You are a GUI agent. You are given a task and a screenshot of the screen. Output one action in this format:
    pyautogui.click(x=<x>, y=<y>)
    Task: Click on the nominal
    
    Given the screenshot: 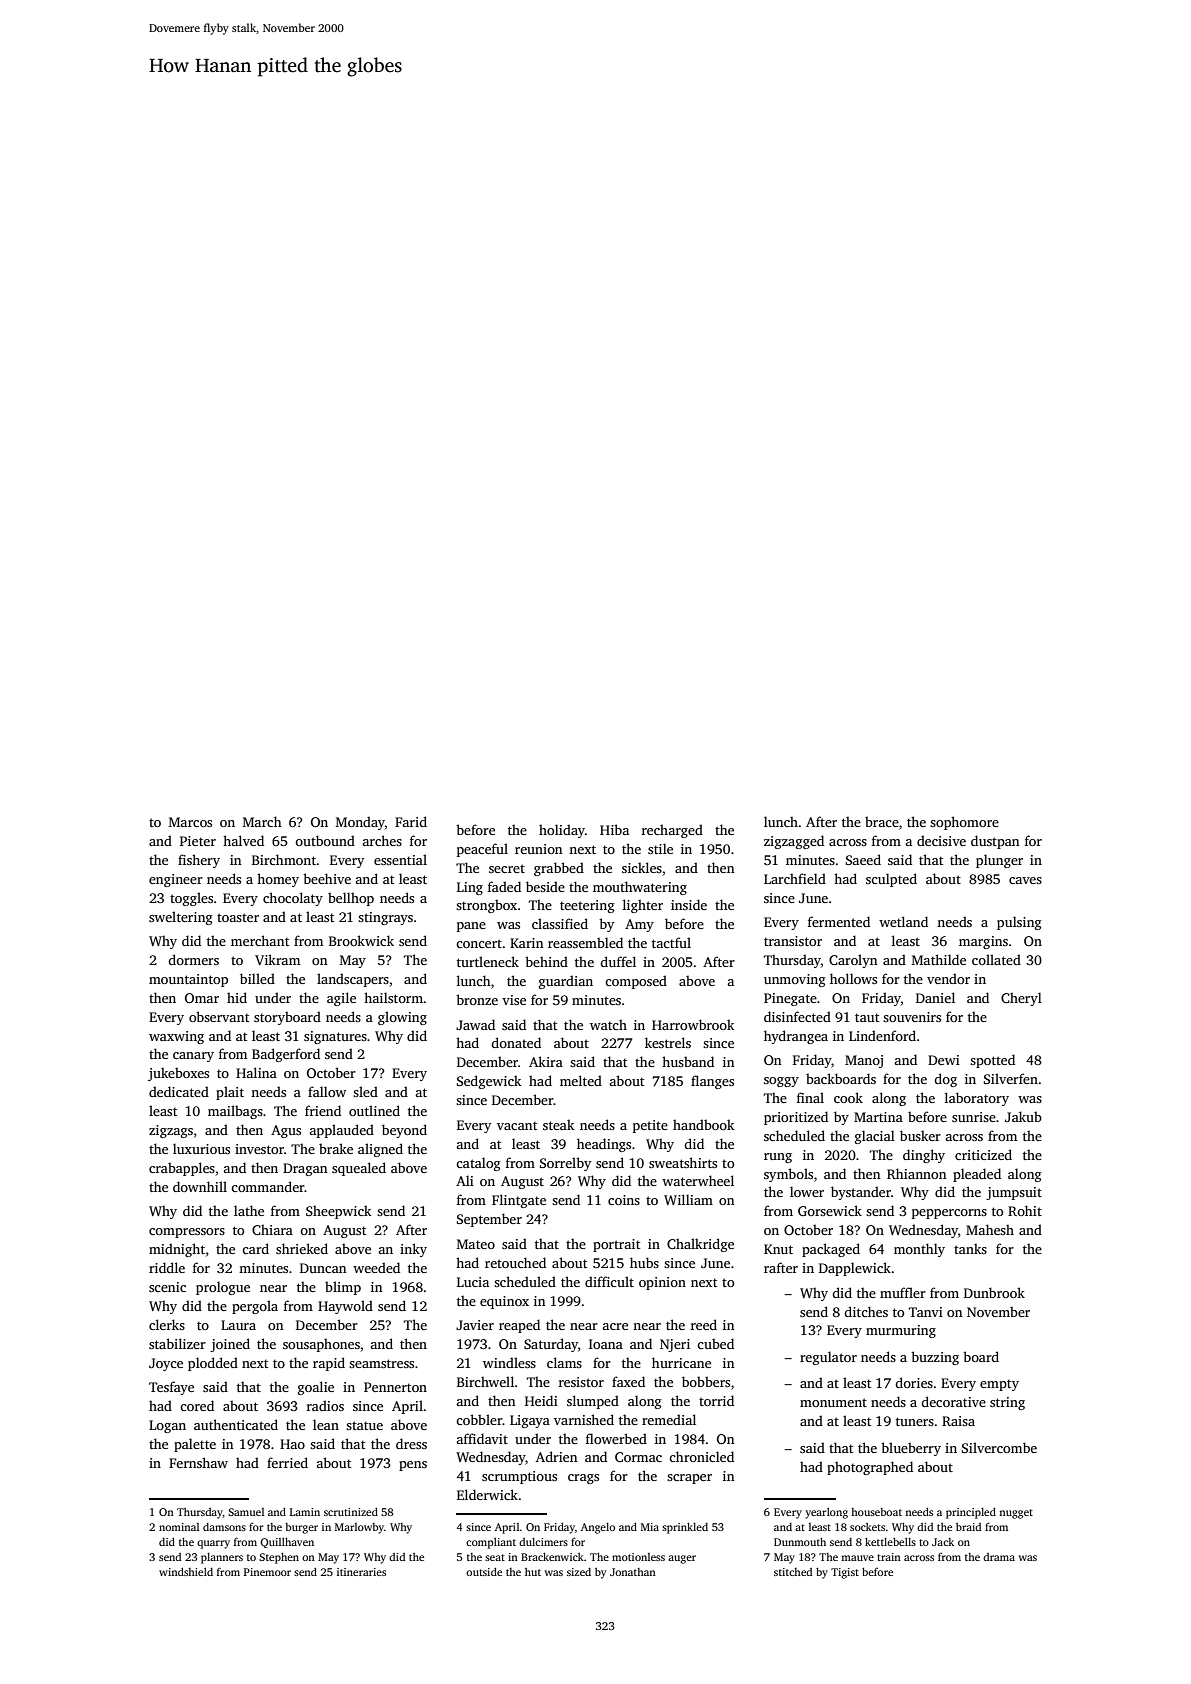 What is the action you would take?
    pyautogui.click(x=179, y=1527)
